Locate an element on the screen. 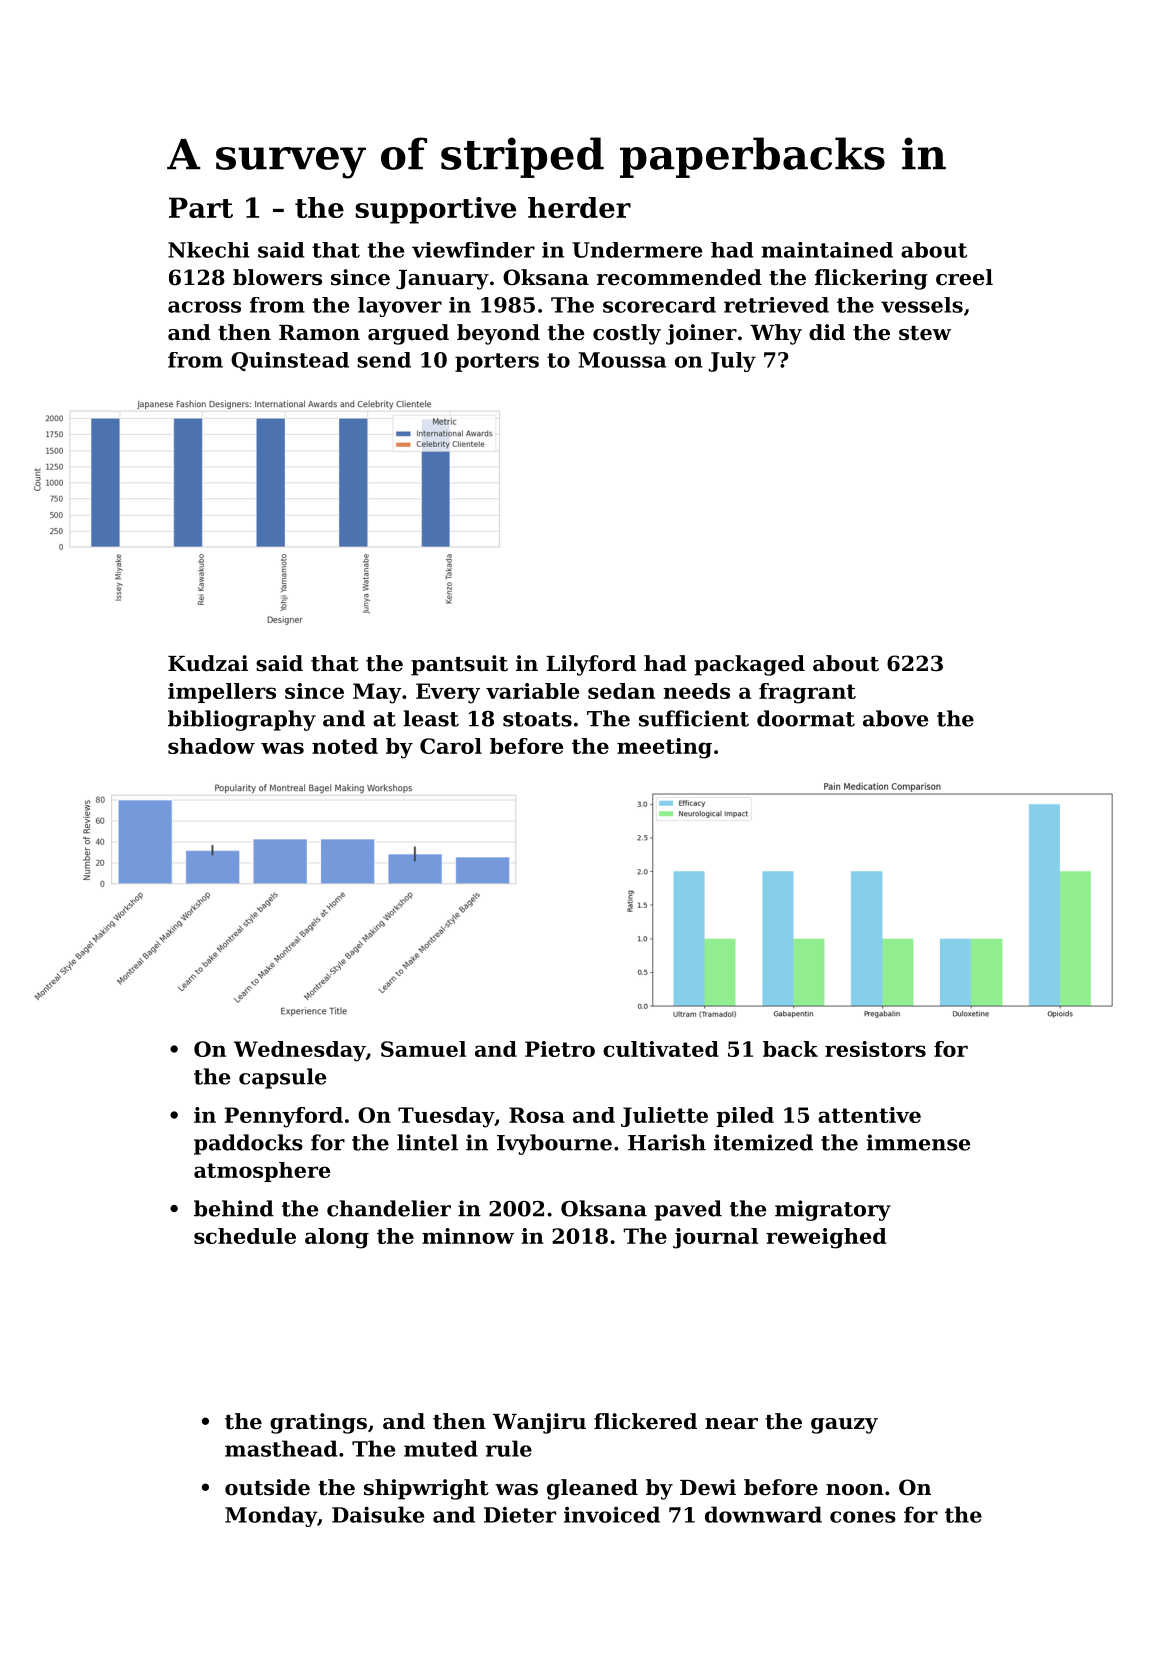  Dieter is located at coordinates (520, 1514).
